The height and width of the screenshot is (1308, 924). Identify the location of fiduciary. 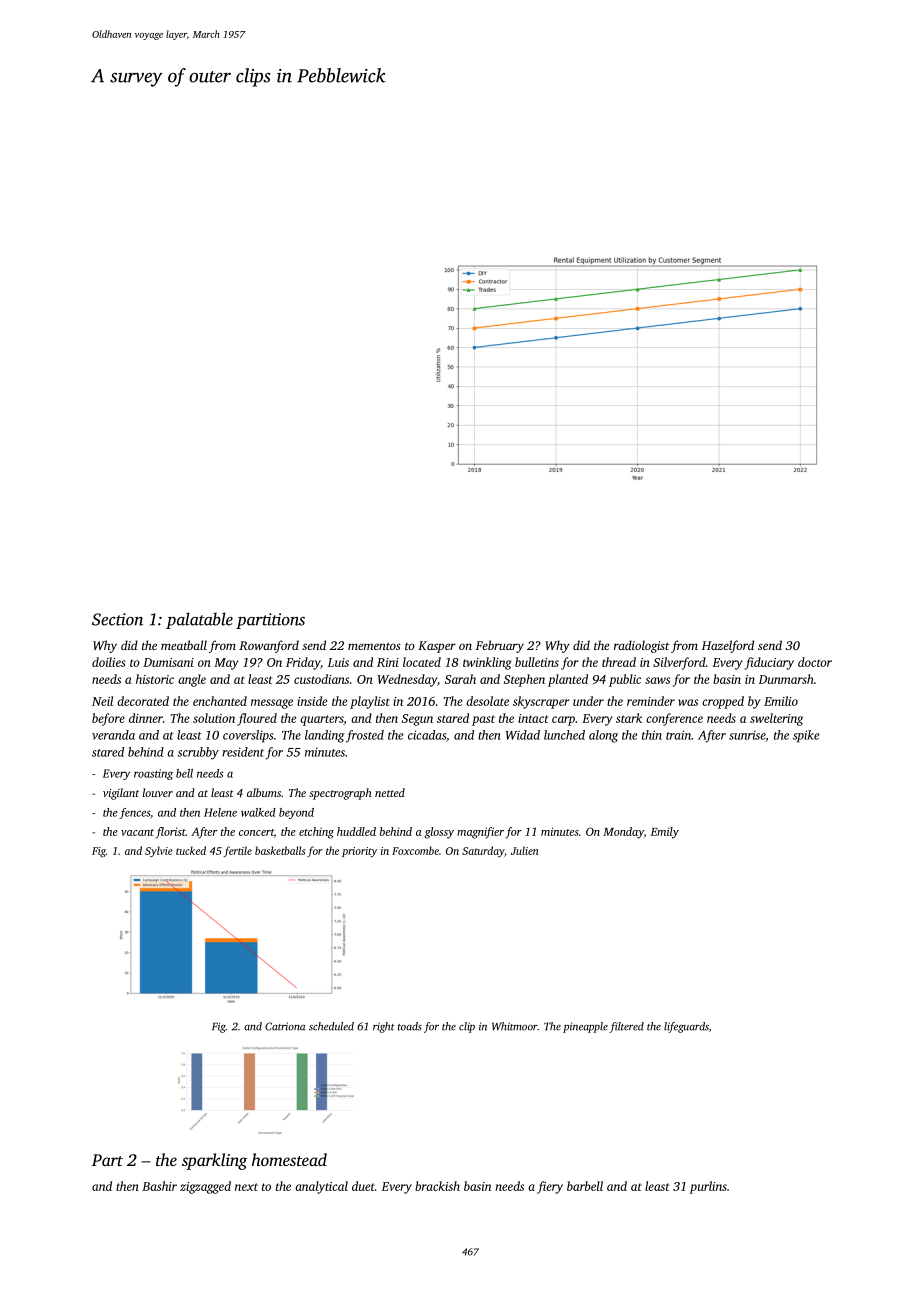
(769, 663).
